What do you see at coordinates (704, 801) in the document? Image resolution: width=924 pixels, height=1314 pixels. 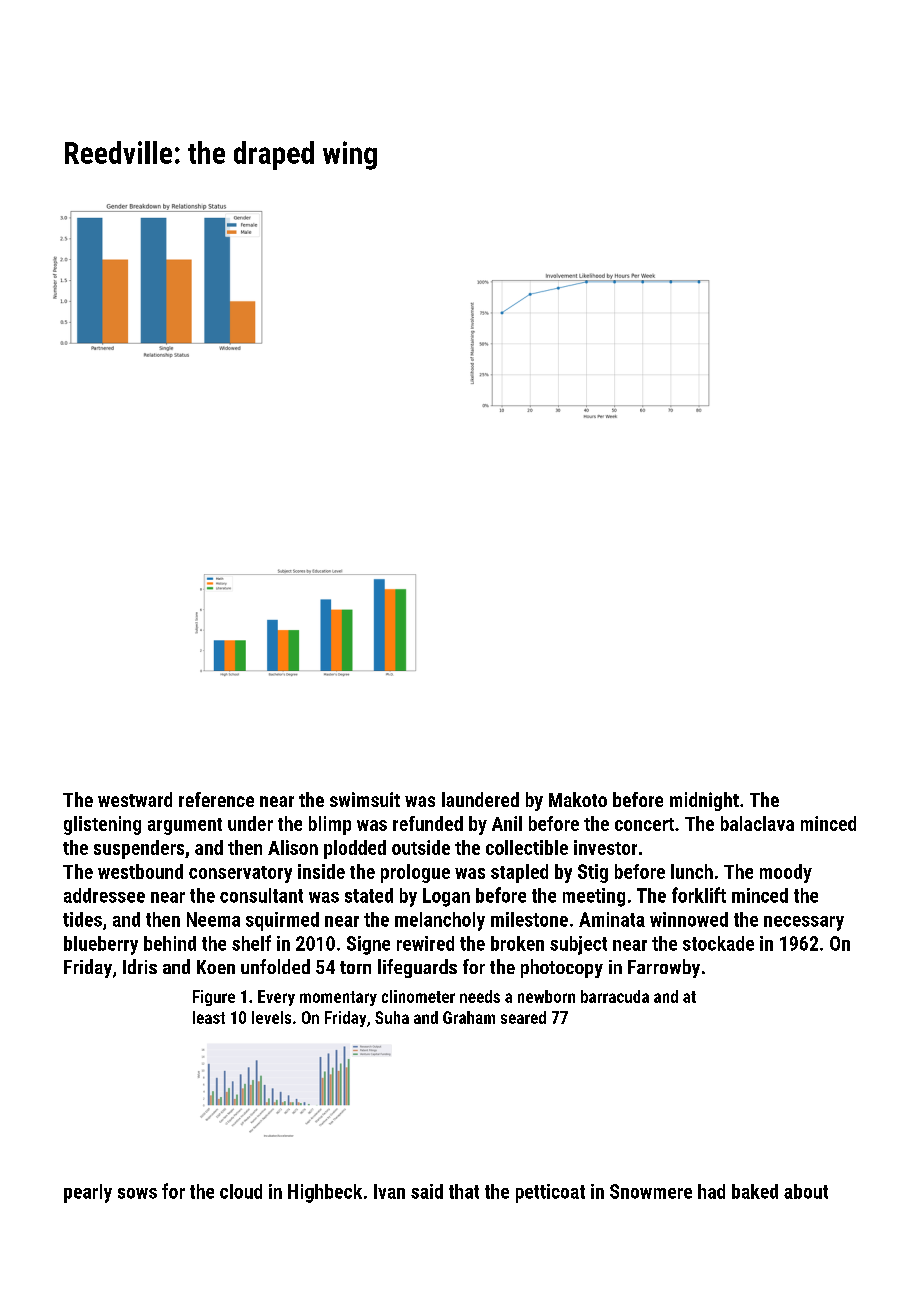 I see `midnight` at bounding box center [704, 801].
